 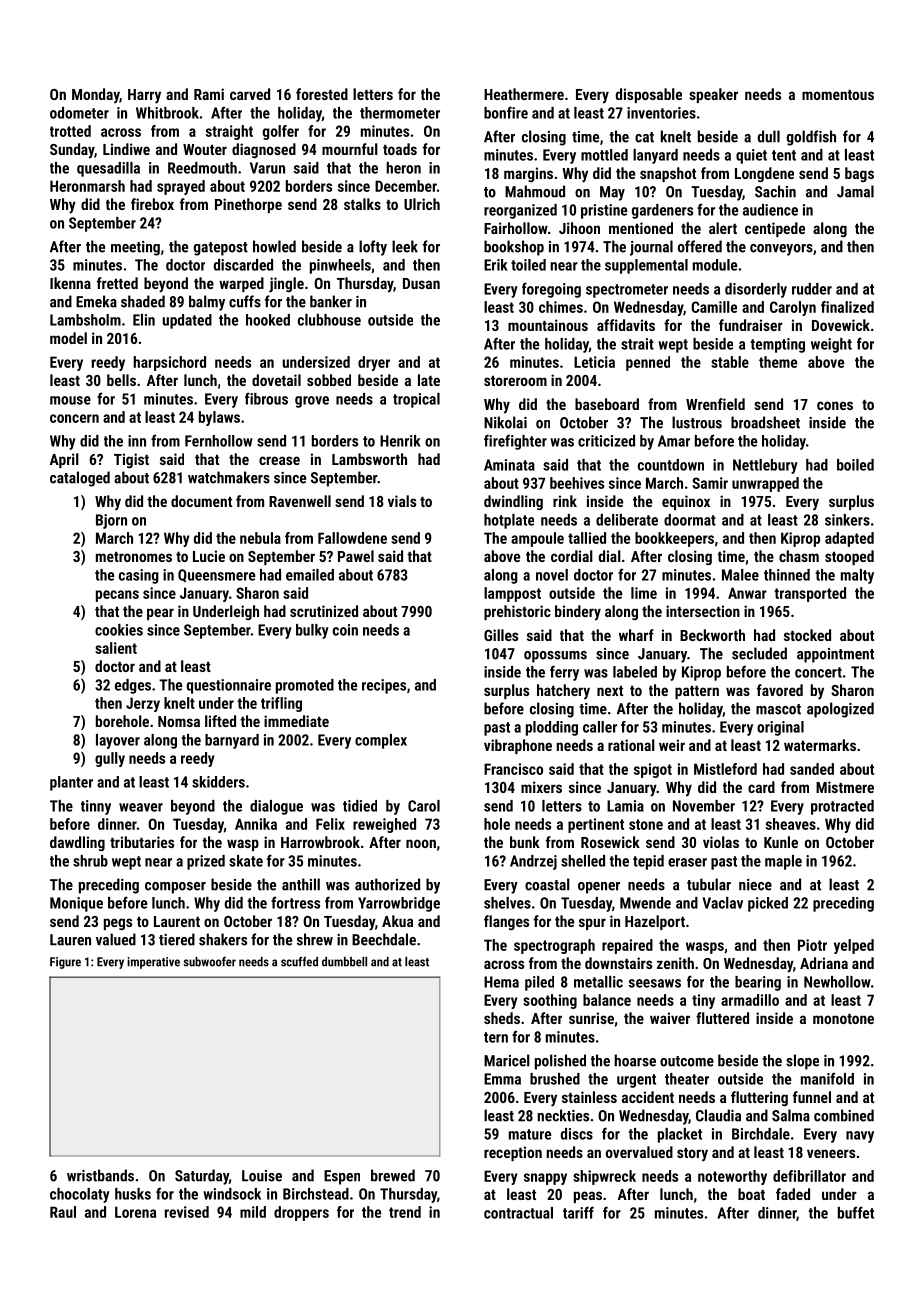 What do you see at coordinates (405, 1212) in the page?
I see `trend` at bounding box center [405, 1212].
